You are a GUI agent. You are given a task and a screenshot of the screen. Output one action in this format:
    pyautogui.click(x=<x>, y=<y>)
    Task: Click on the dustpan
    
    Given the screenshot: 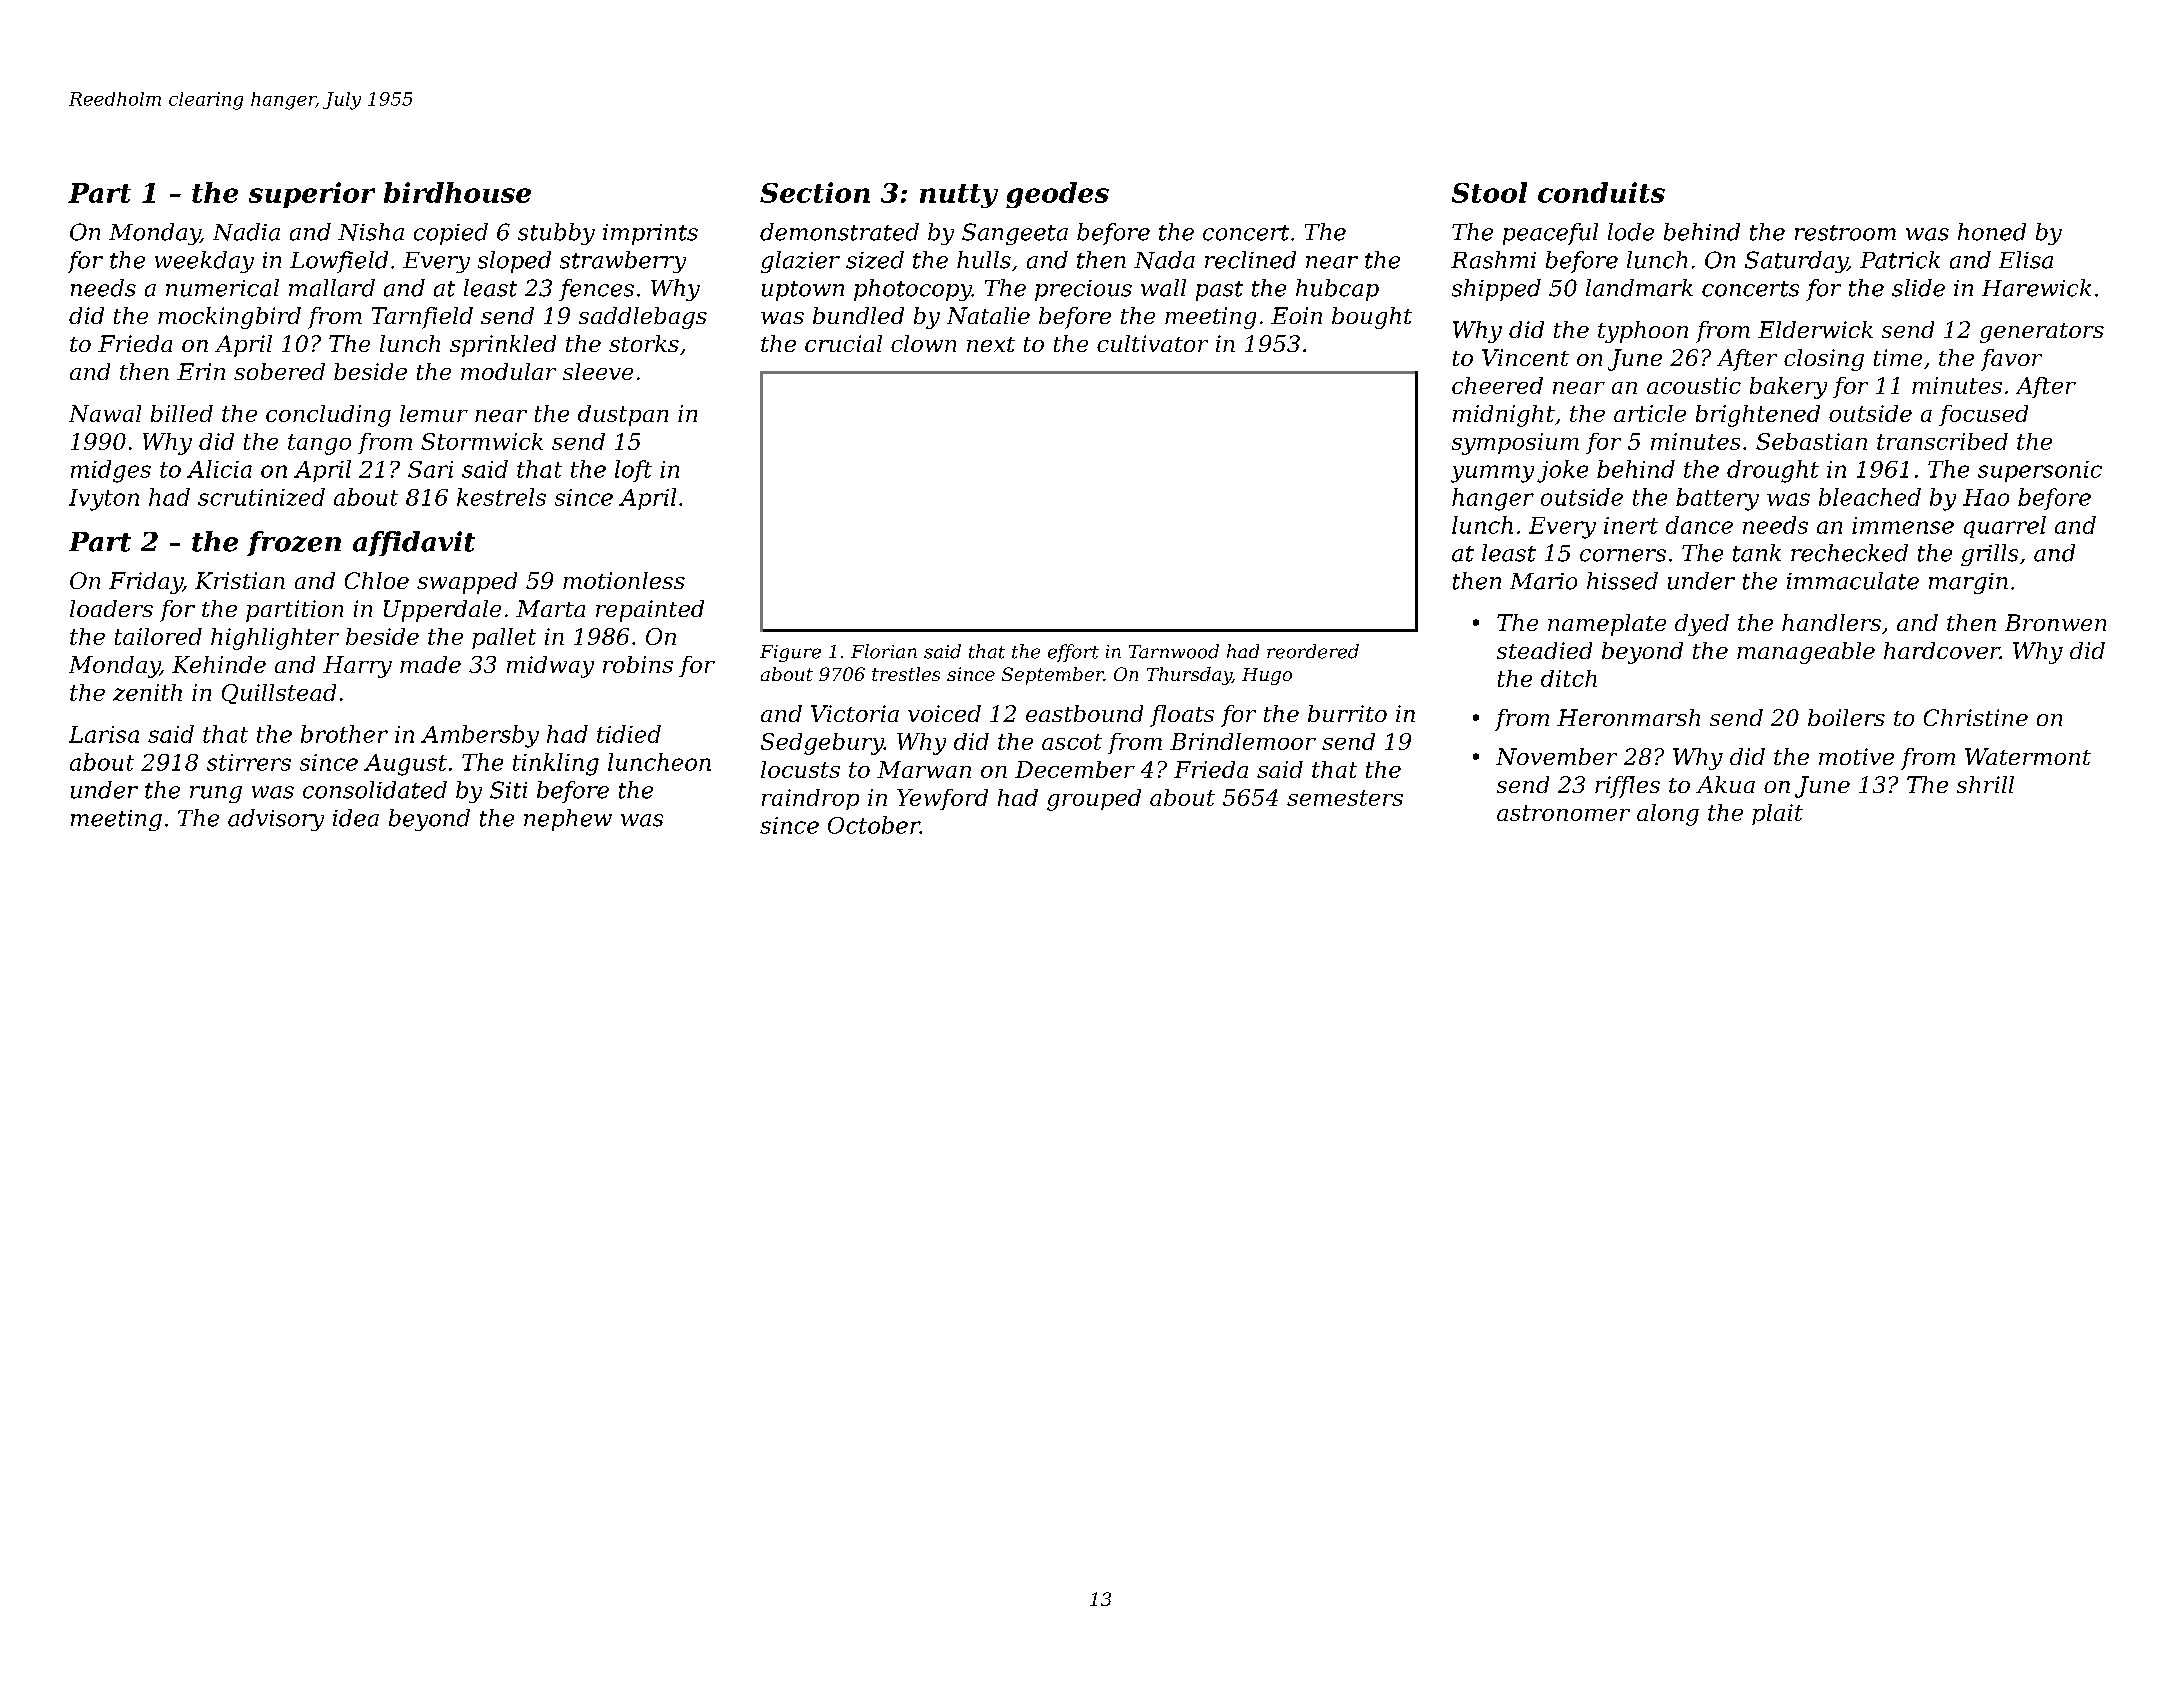 What is the action you would take?
    pyautogui.click(x=623, y=415)
